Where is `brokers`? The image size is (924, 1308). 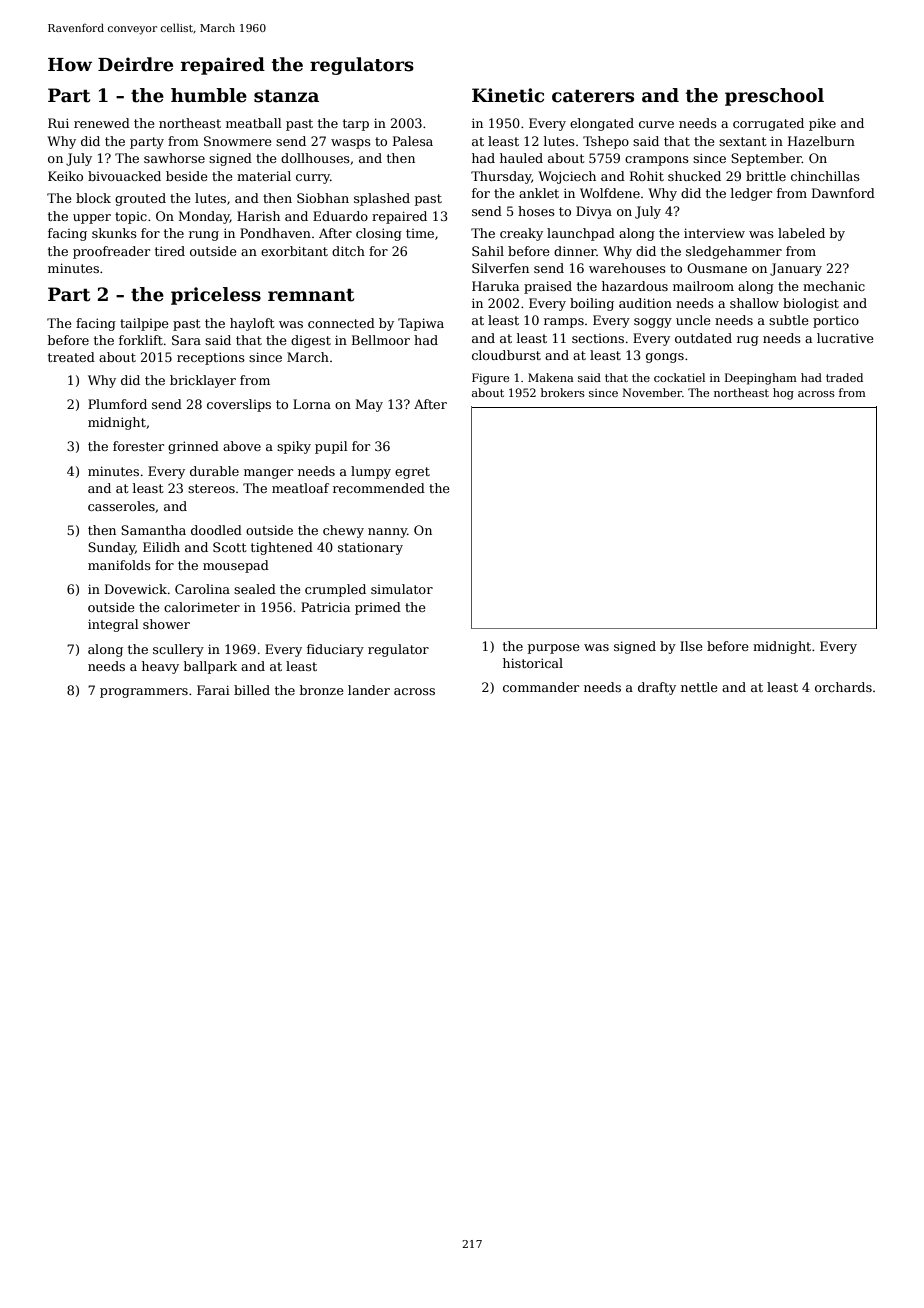 brokers is located at coordinates (563, 392).
